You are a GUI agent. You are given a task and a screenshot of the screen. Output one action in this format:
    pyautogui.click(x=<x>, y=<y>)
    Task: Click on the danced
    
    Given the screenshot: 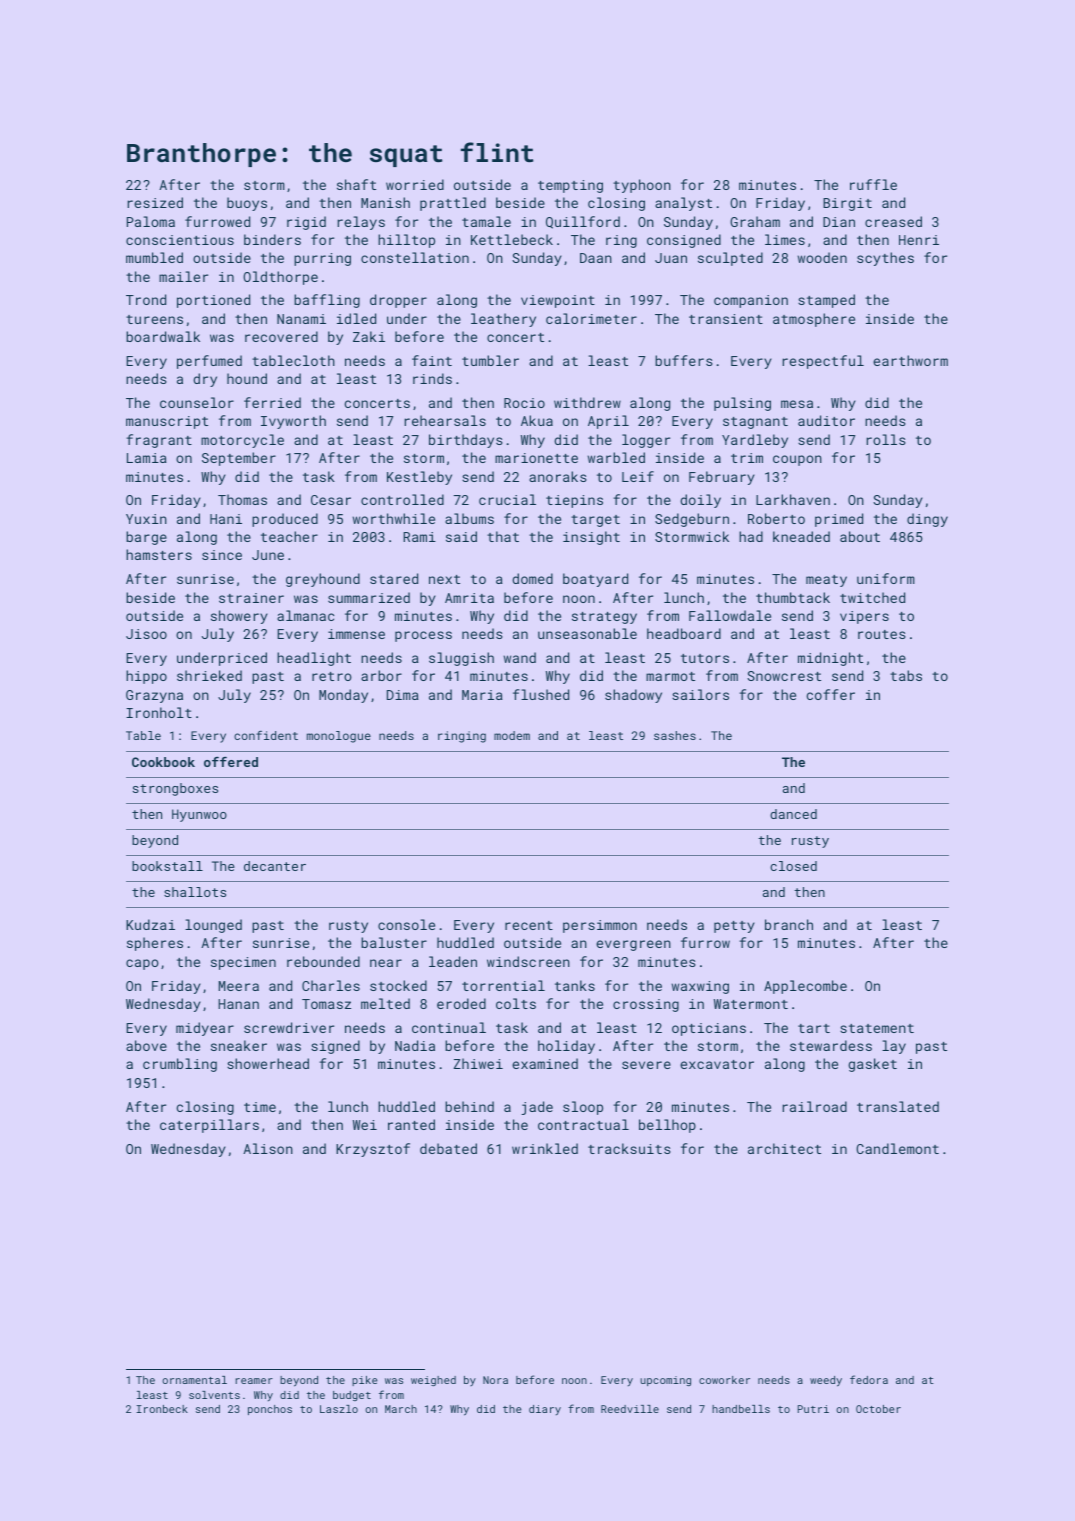 What is the action you would take?
    pyautogui.click(x=793, y=814)
